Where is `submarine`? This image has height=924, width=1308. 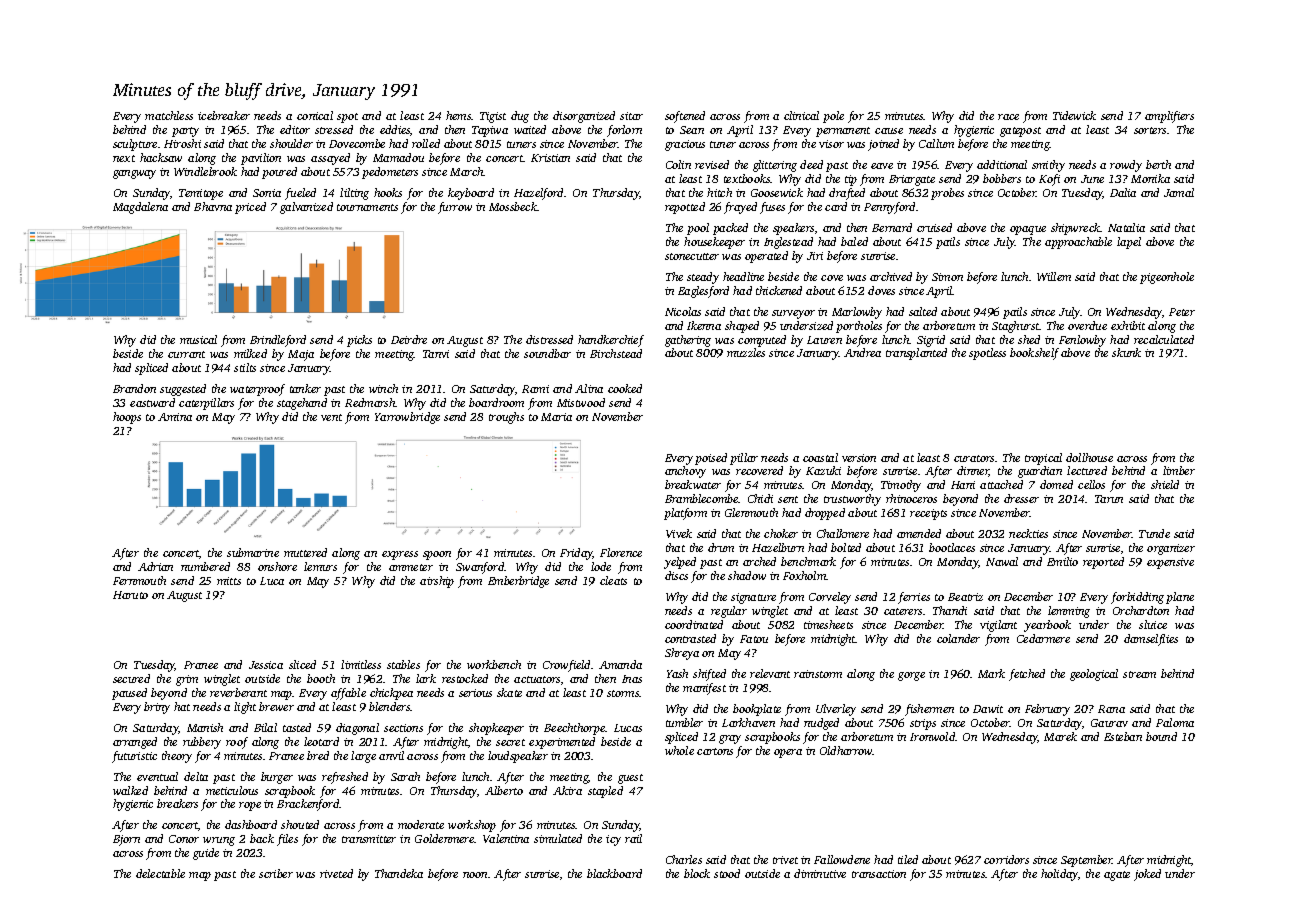 submarine is located at coordinates (253, 552).
